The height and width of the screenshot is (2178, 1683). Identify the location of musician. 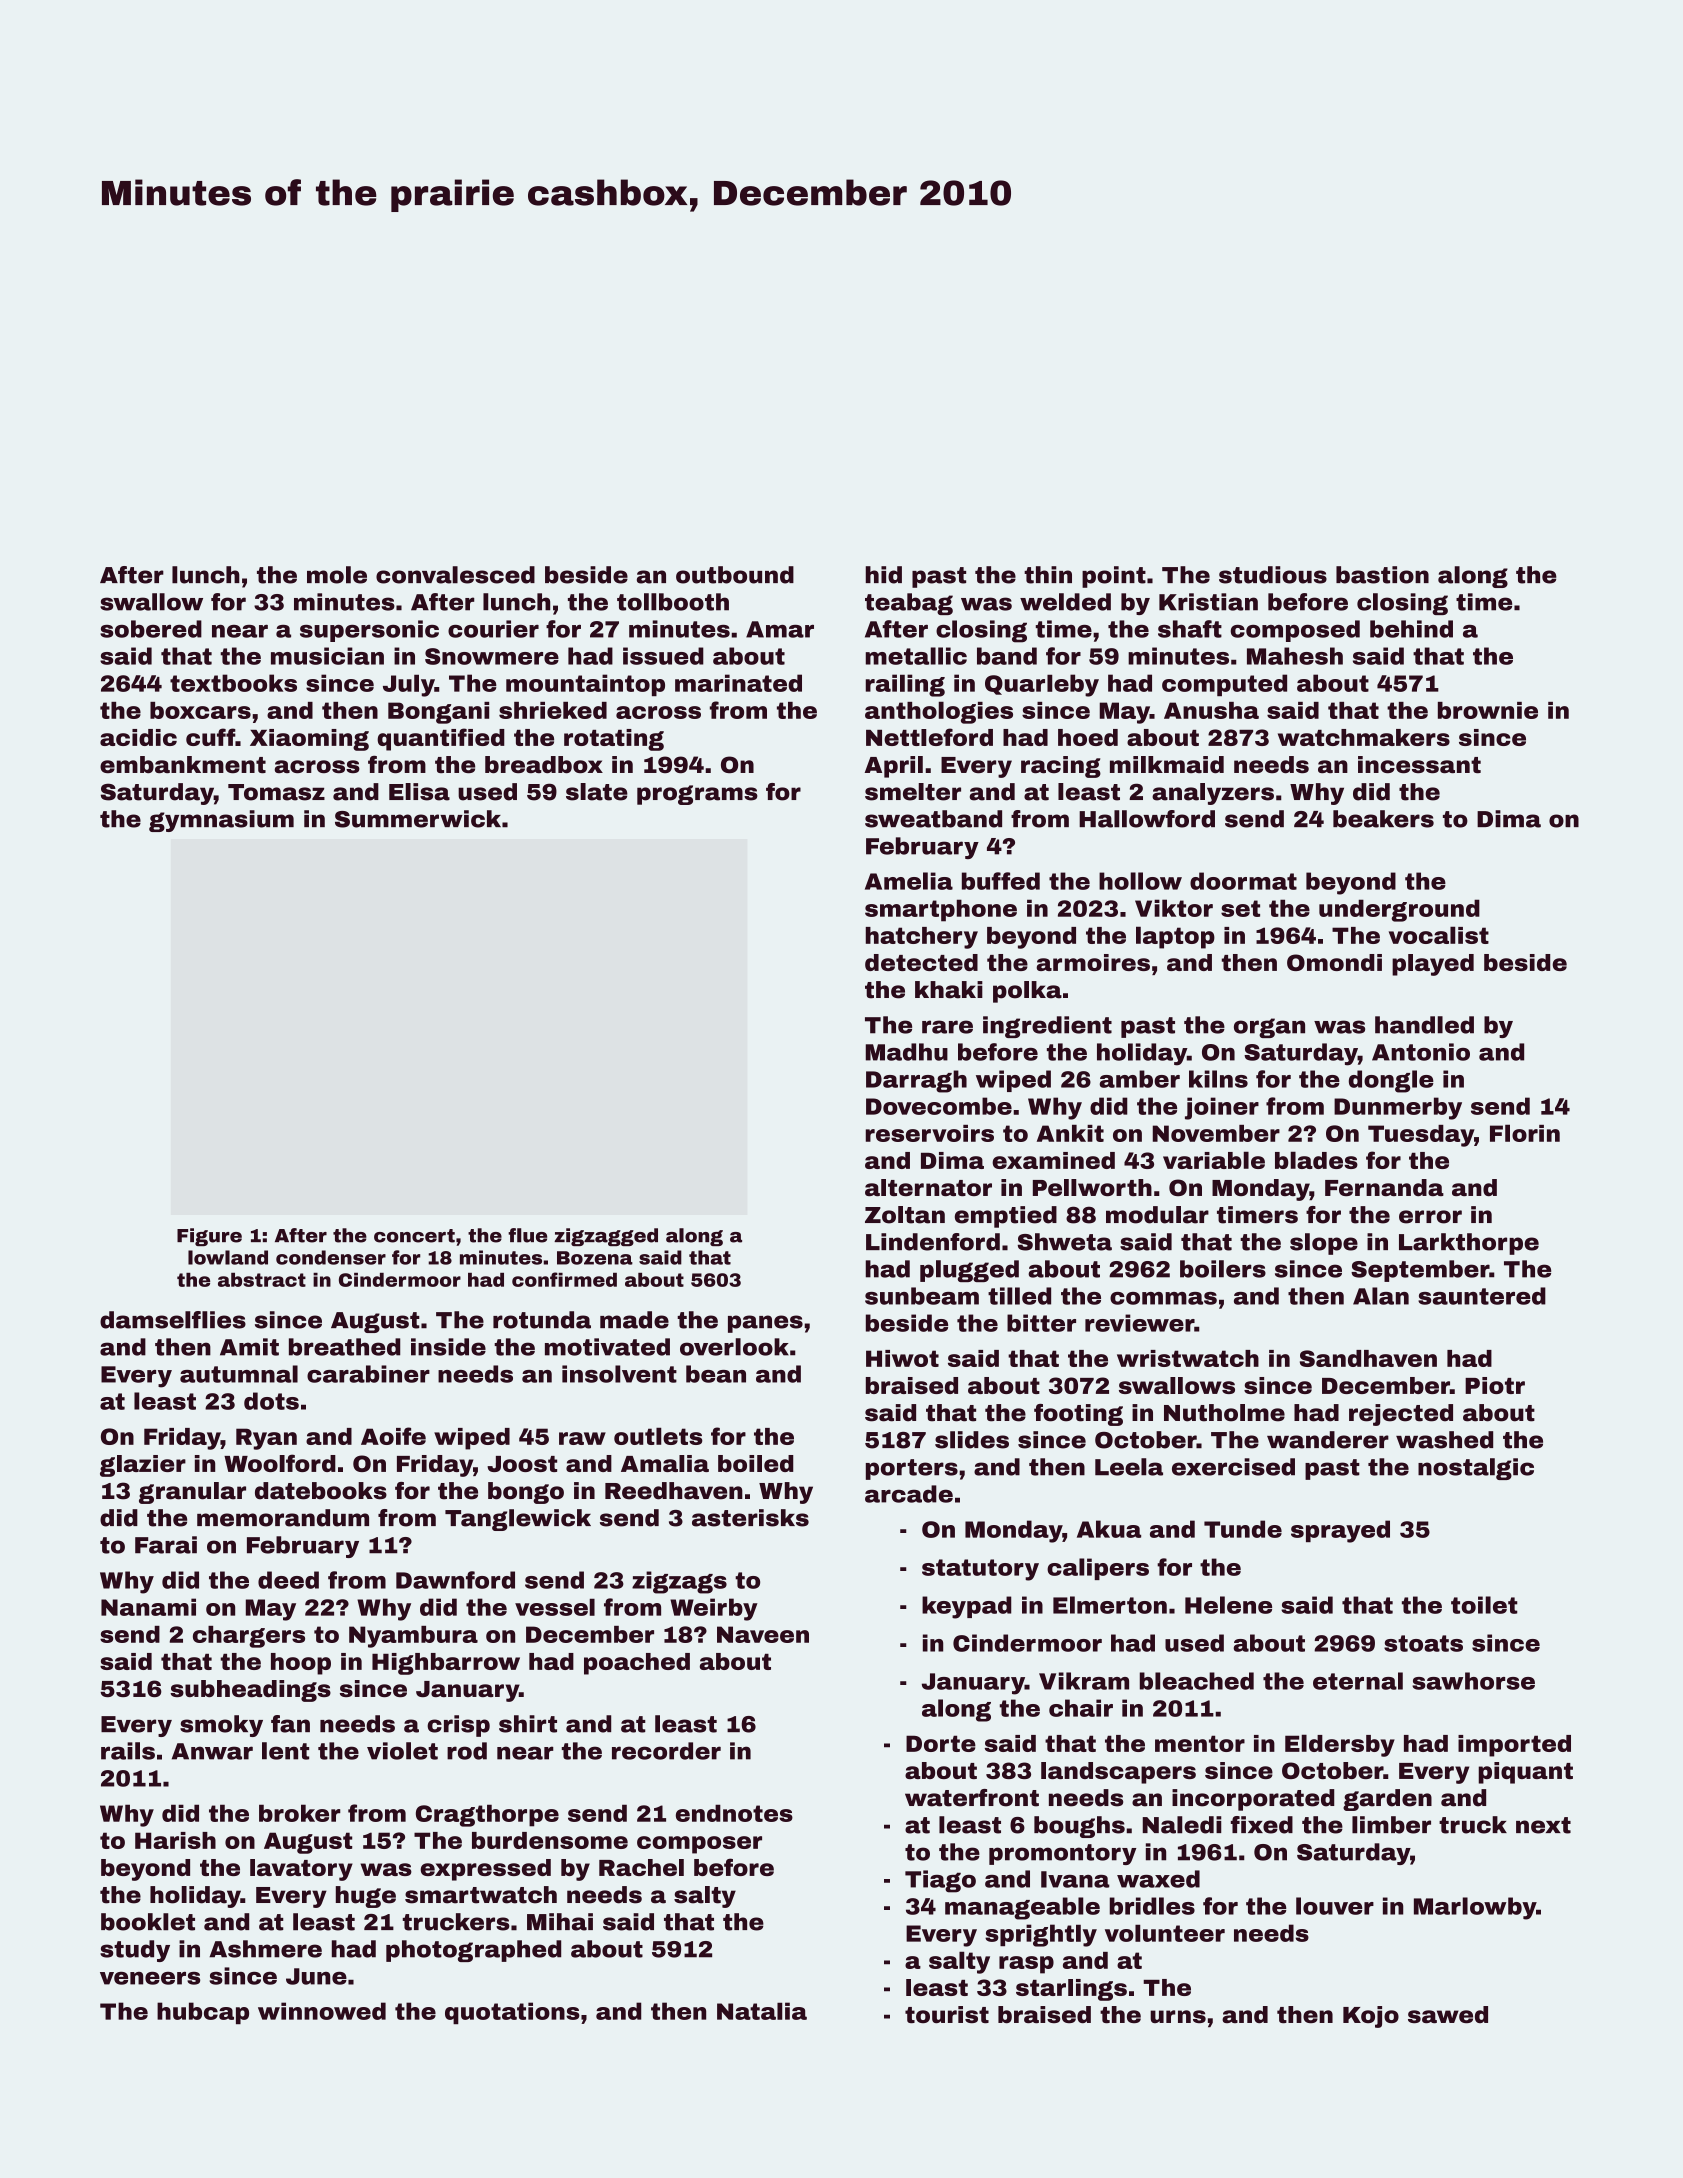
(327, 656).
